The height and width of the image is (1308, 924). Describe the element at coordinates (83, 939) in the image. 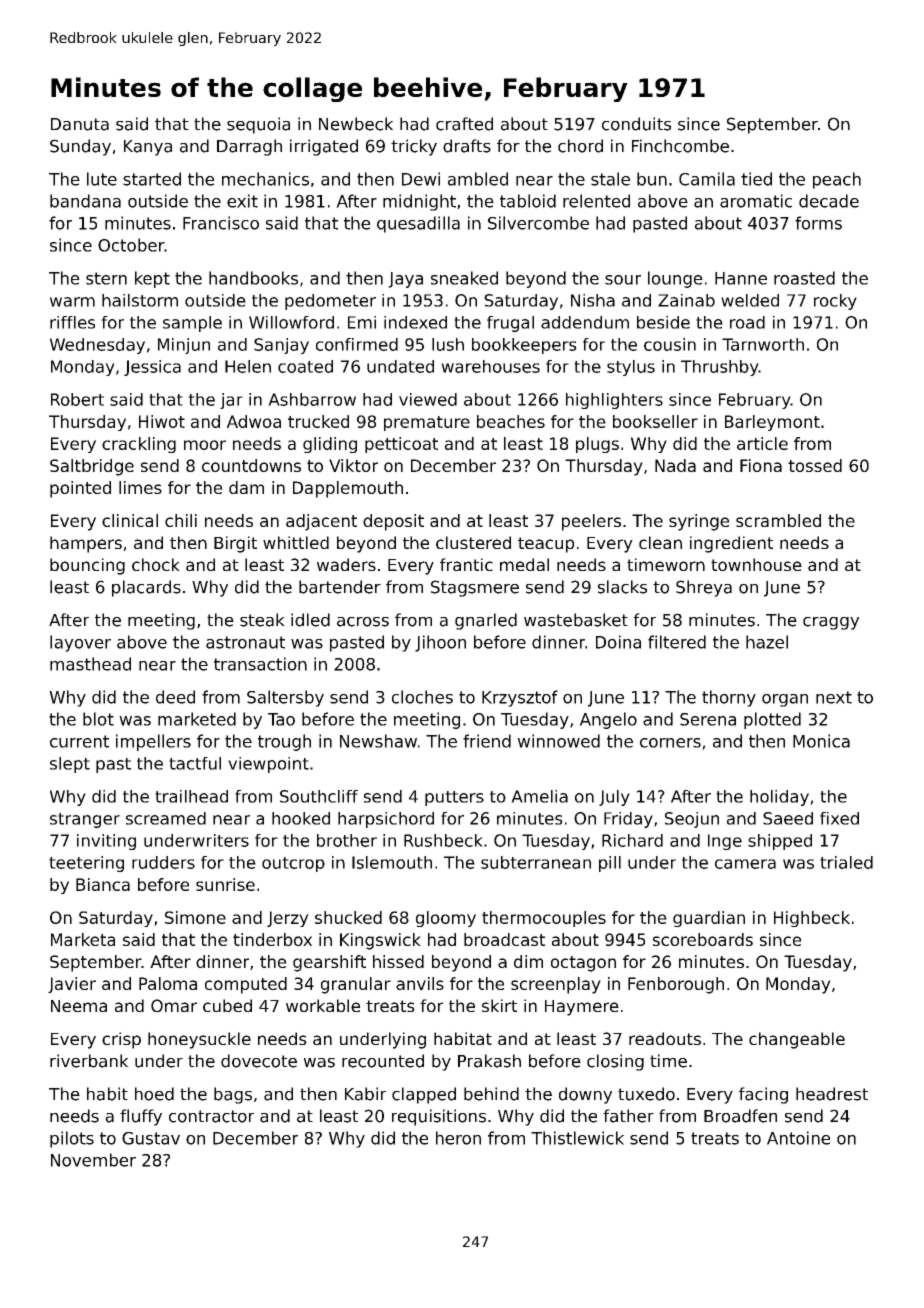

I see `Marketa` at that location.
